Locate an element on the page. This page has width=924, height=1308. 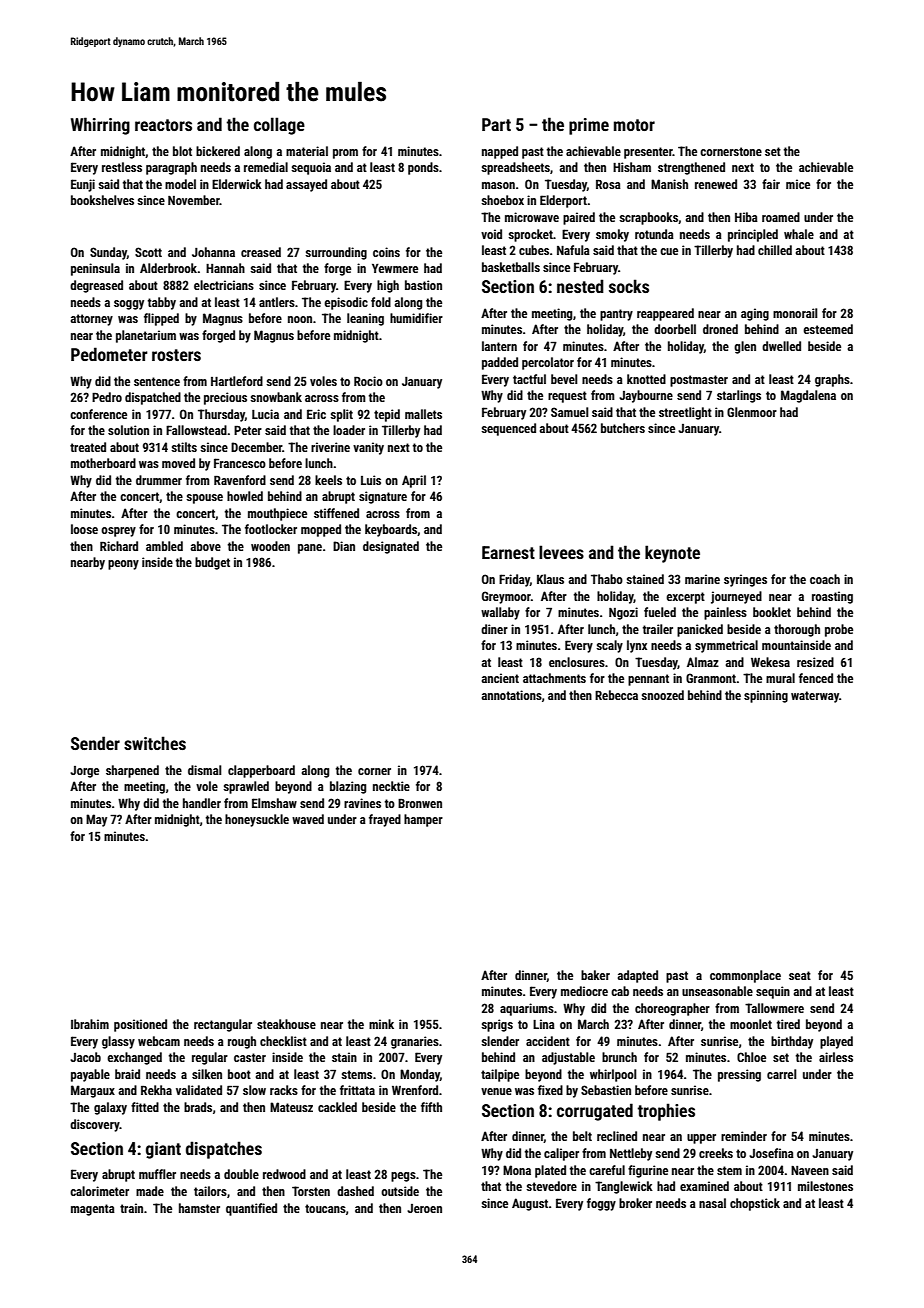
reactors is located at coordinates (163, 125).
